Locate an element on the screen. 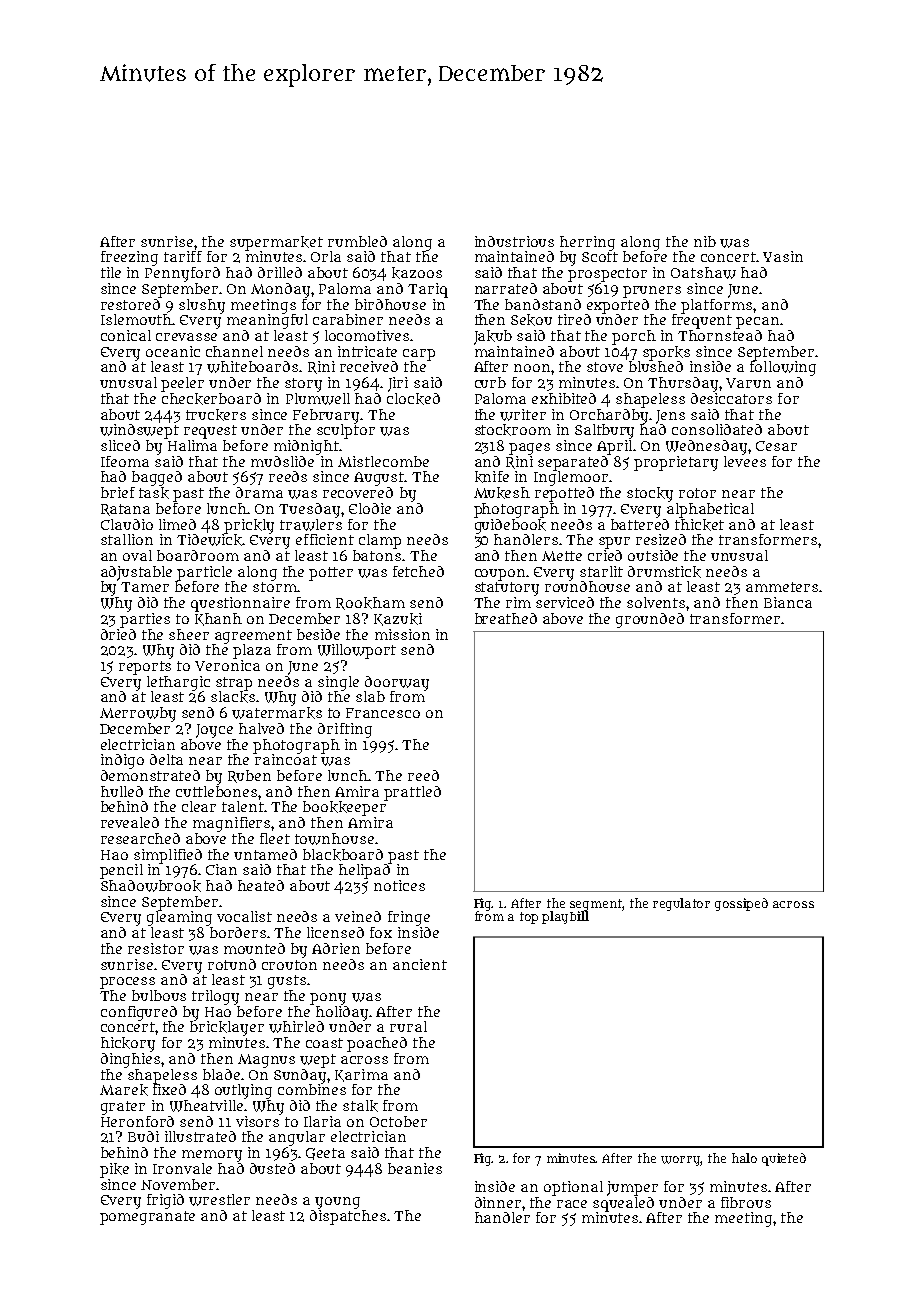 The height and width of the screenshot is (1308, 924). top is located at coordinates (529, 918).
